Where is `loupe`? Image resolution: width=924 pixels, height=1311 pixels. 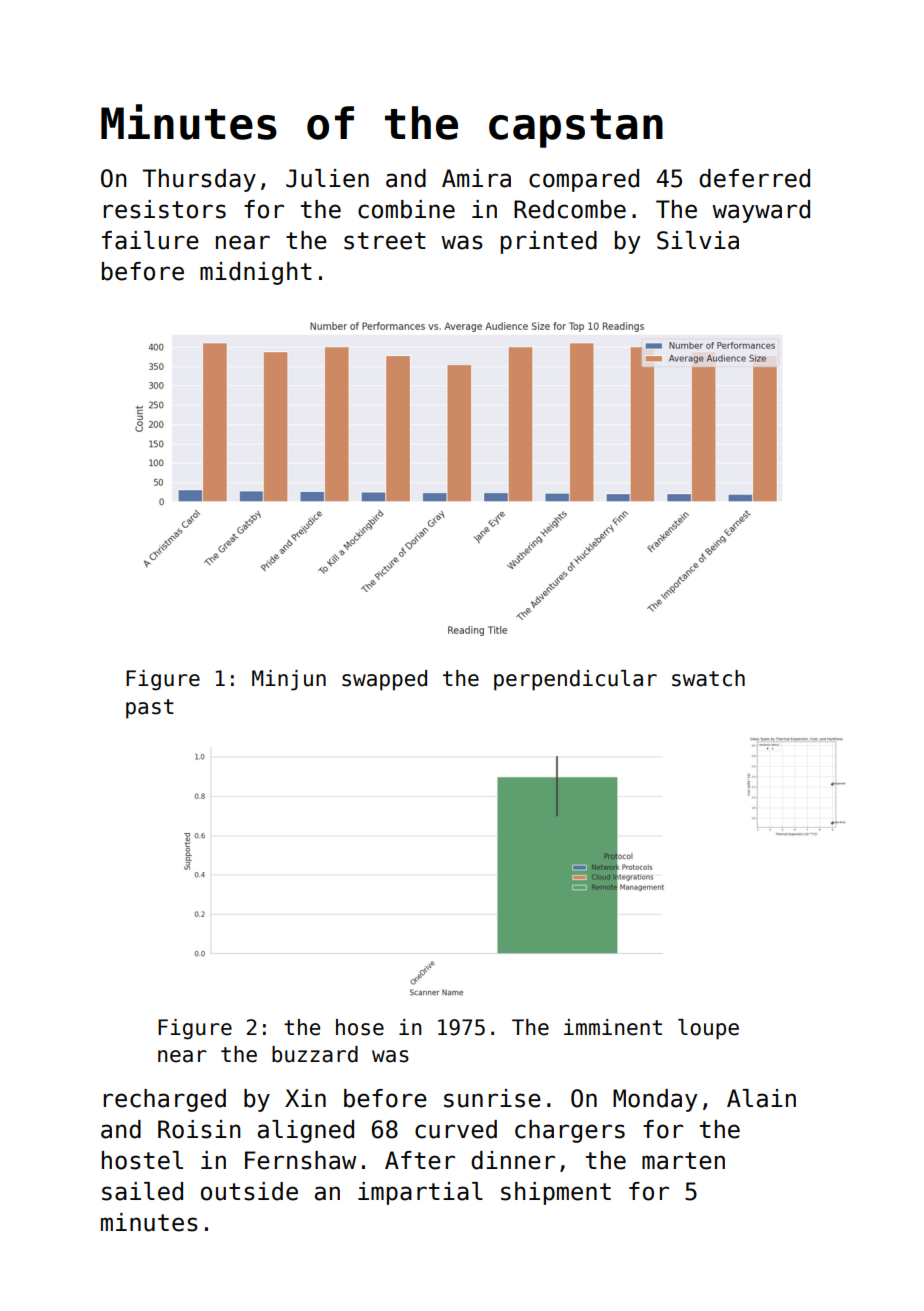 loupe is located at coordinates (708, 1029).
